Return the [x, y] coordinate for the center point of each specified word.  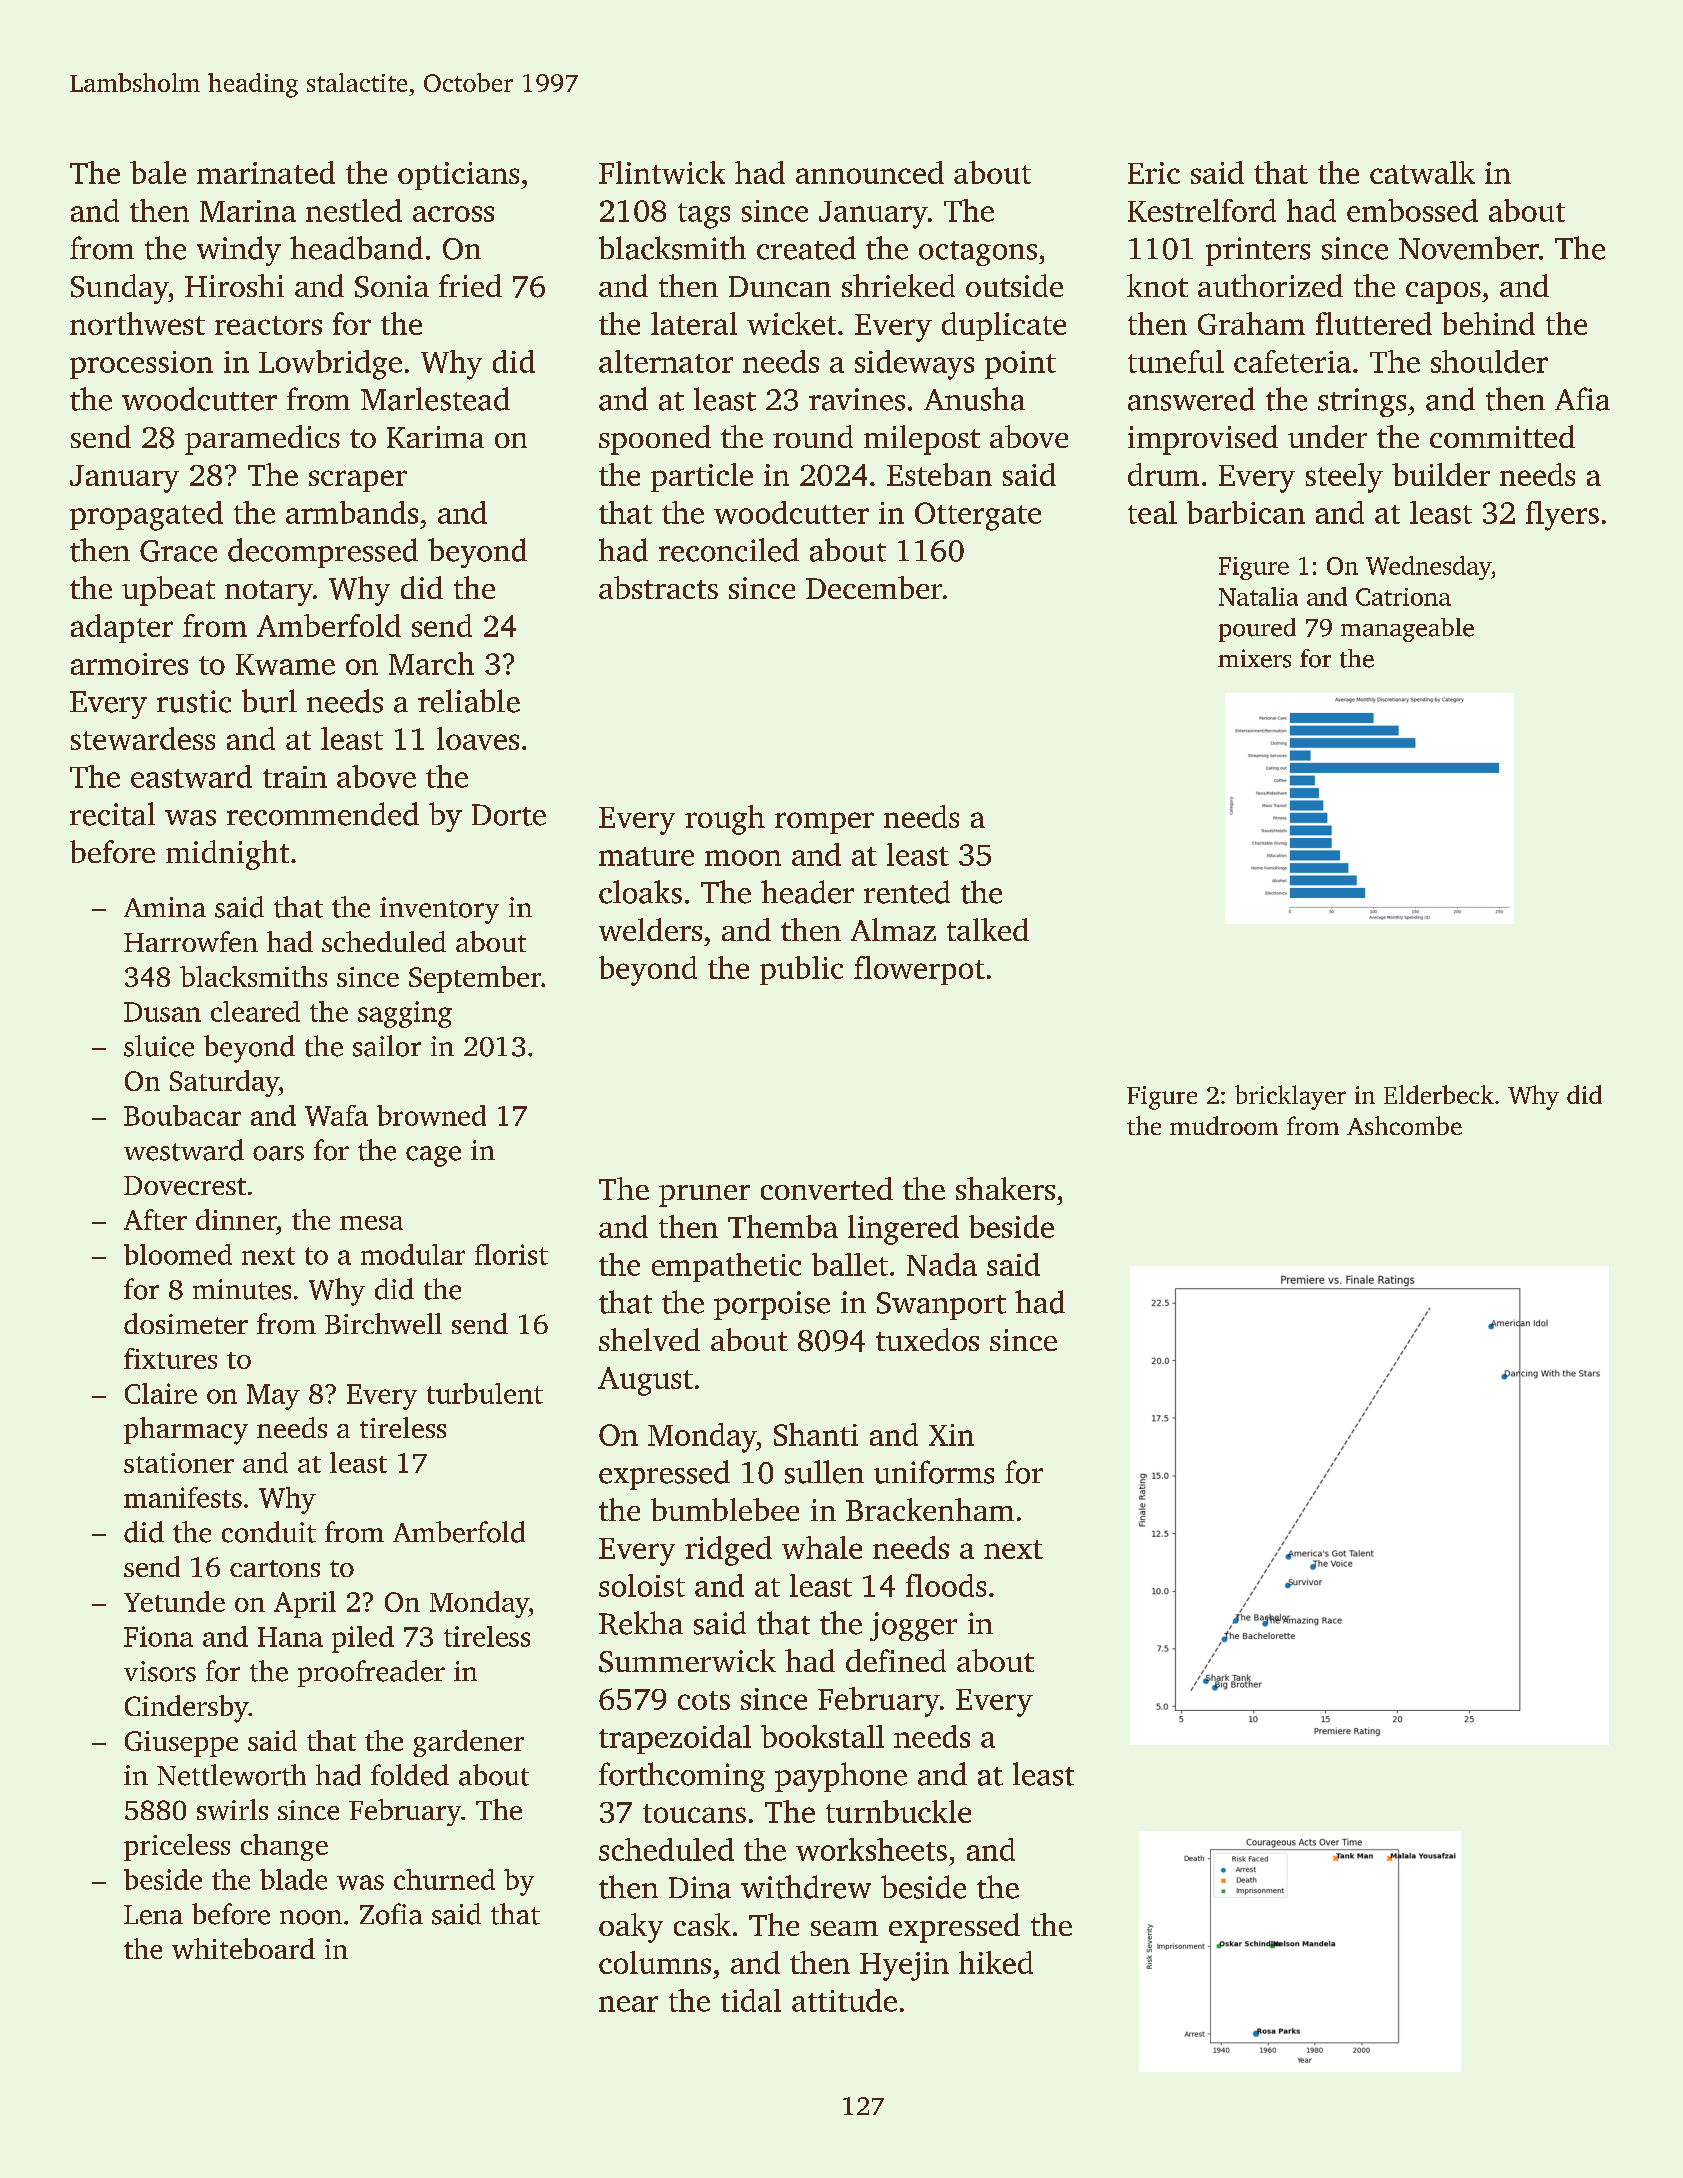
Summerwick [687, 1661]
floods [946, 1585]
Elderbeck [1439, 1094]
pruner [704, 1196]
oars [278, 1153]
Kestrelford [1202, 210]
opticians [458, 176]
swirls [232, 1809]
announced [870, 172]
